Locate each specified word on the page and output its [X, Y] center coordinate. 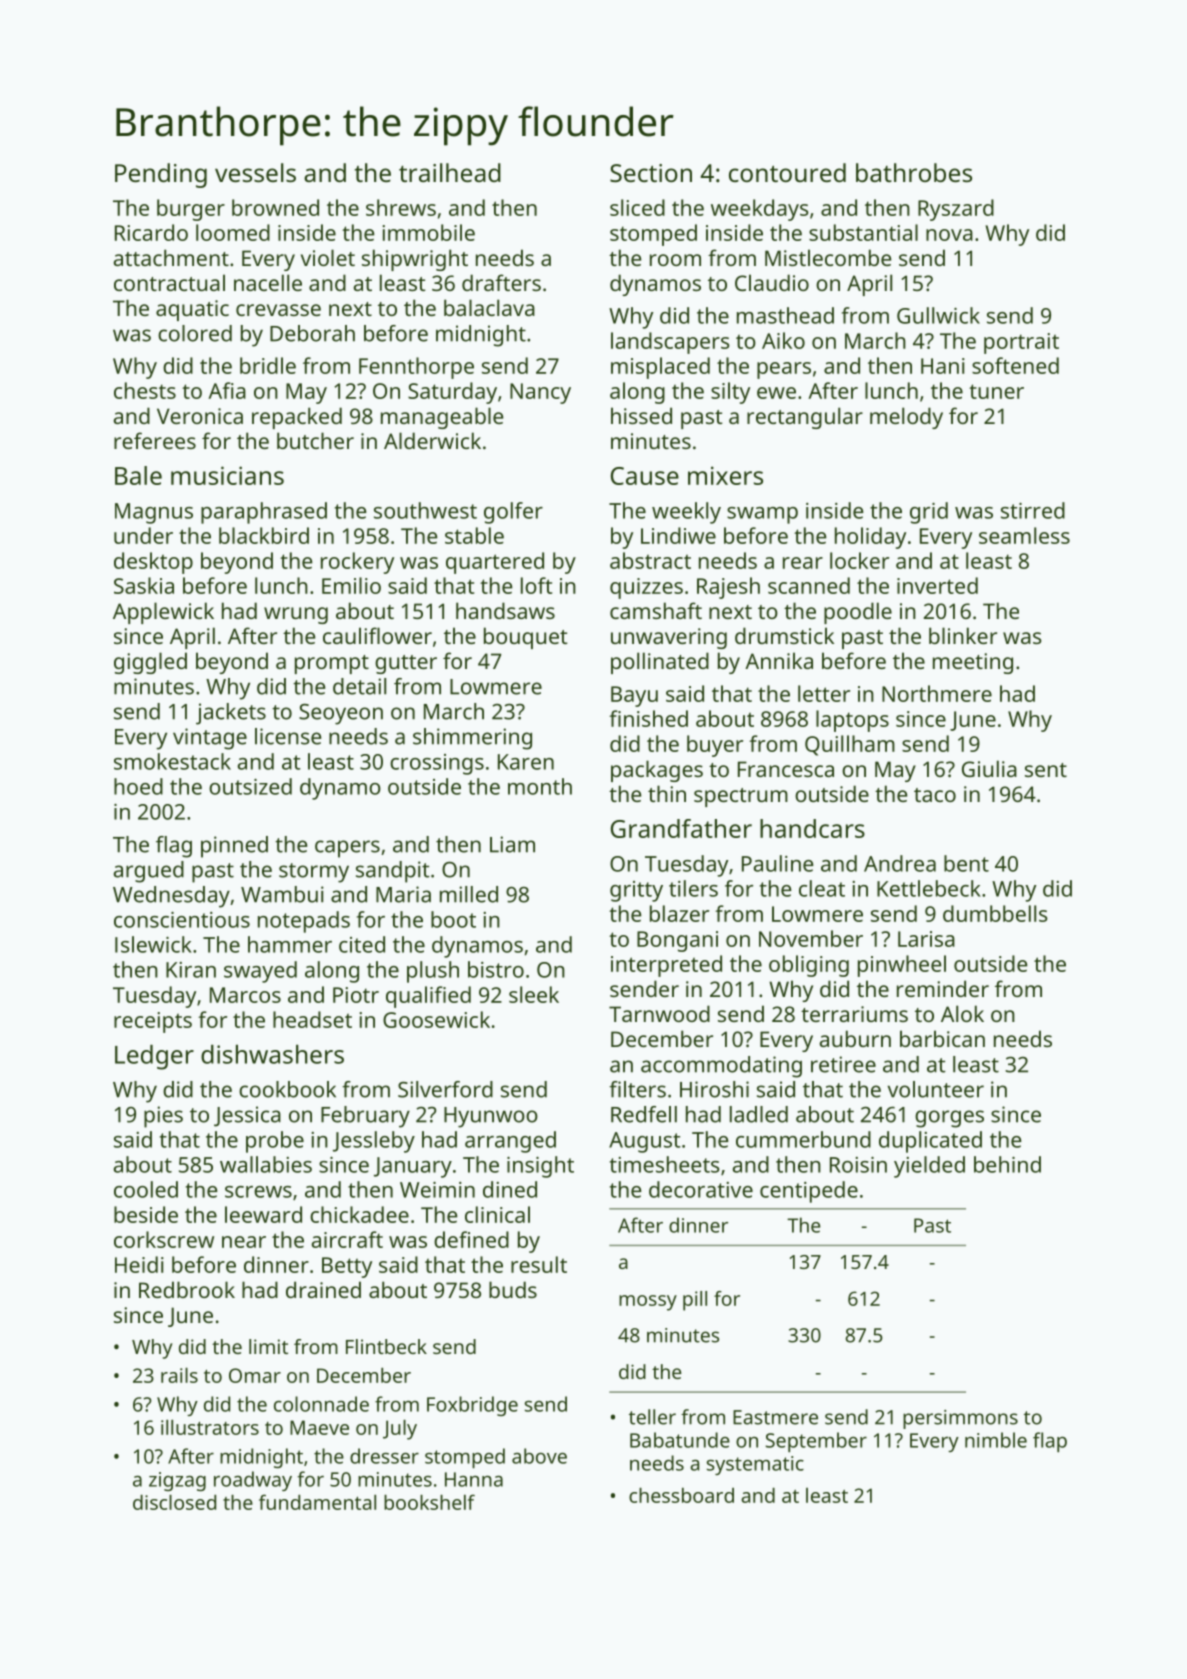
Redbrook [187, 1289]
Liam [512, 844]
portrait [1021, 343]
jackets [231, 714]
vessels [255, 172]
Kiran [191, 970]
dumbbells [995, 913]
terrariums [854, 1014]
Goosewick [436, 1019]
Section [651, 173]
